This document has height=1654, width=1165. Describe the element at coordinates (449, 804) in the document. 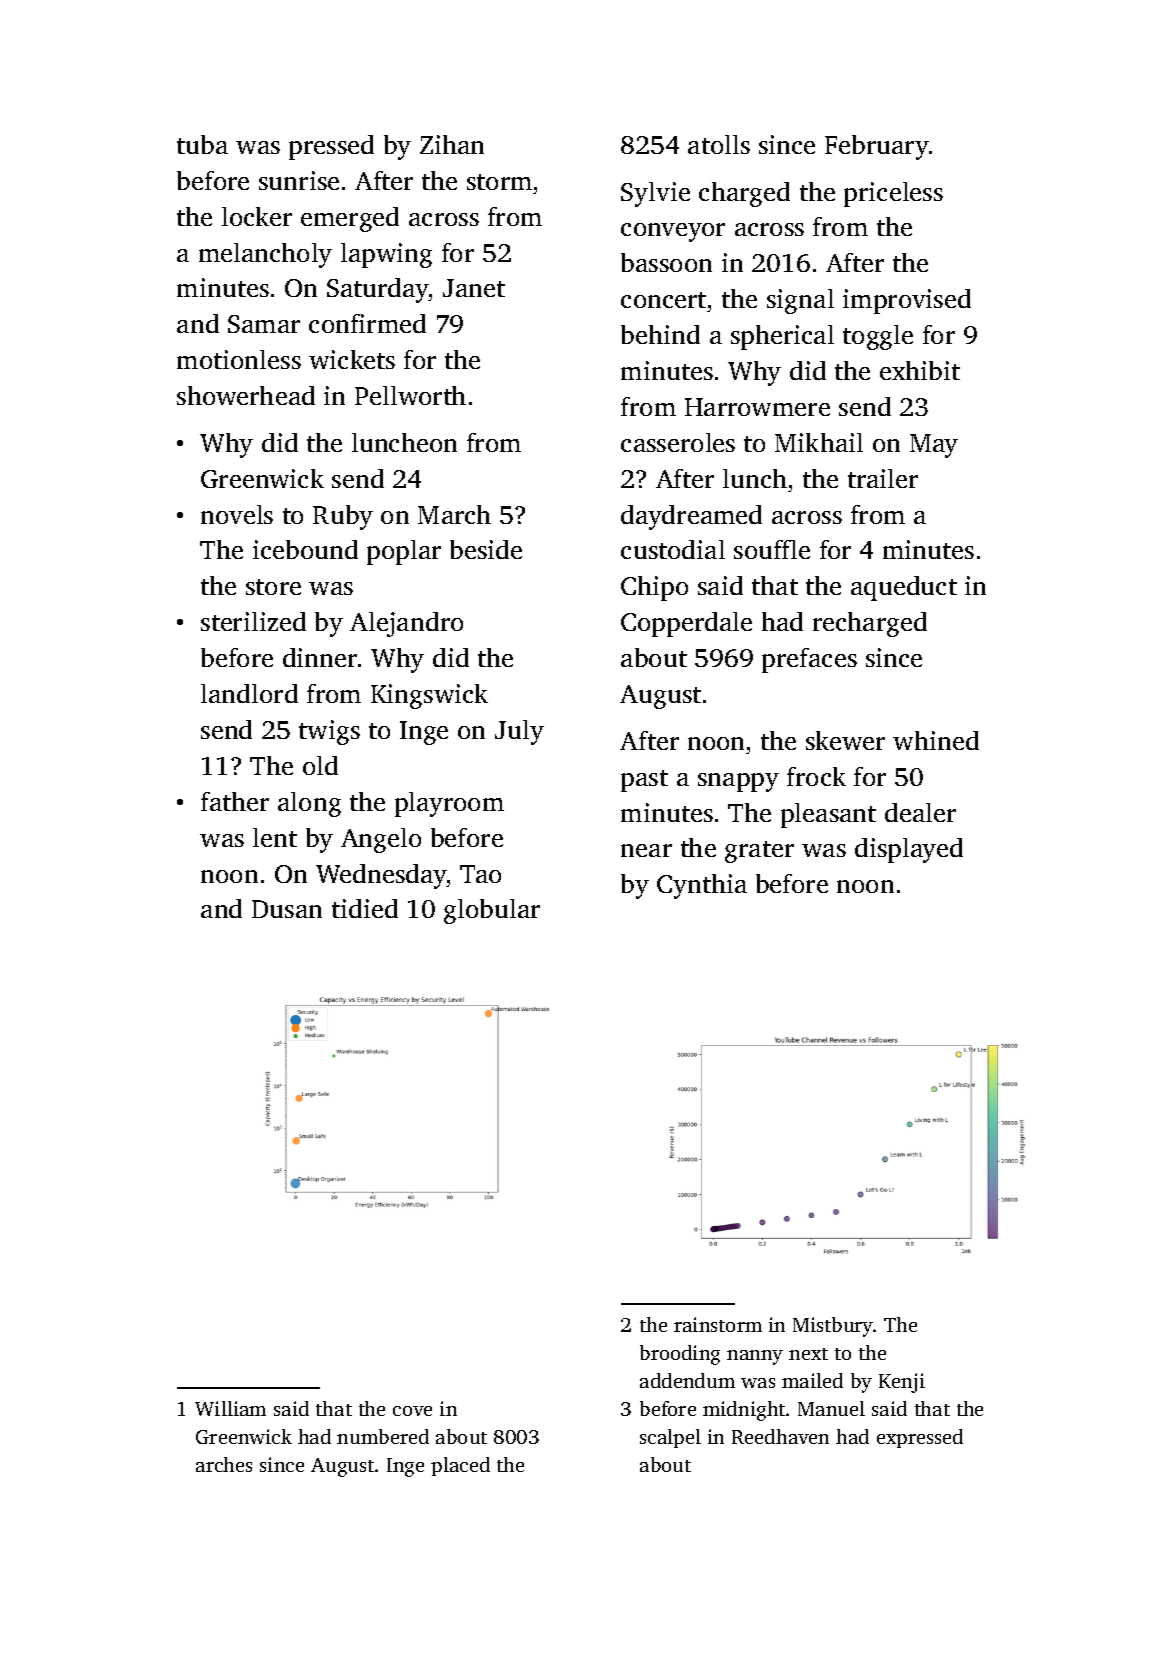

I see `playroom` at that location.
